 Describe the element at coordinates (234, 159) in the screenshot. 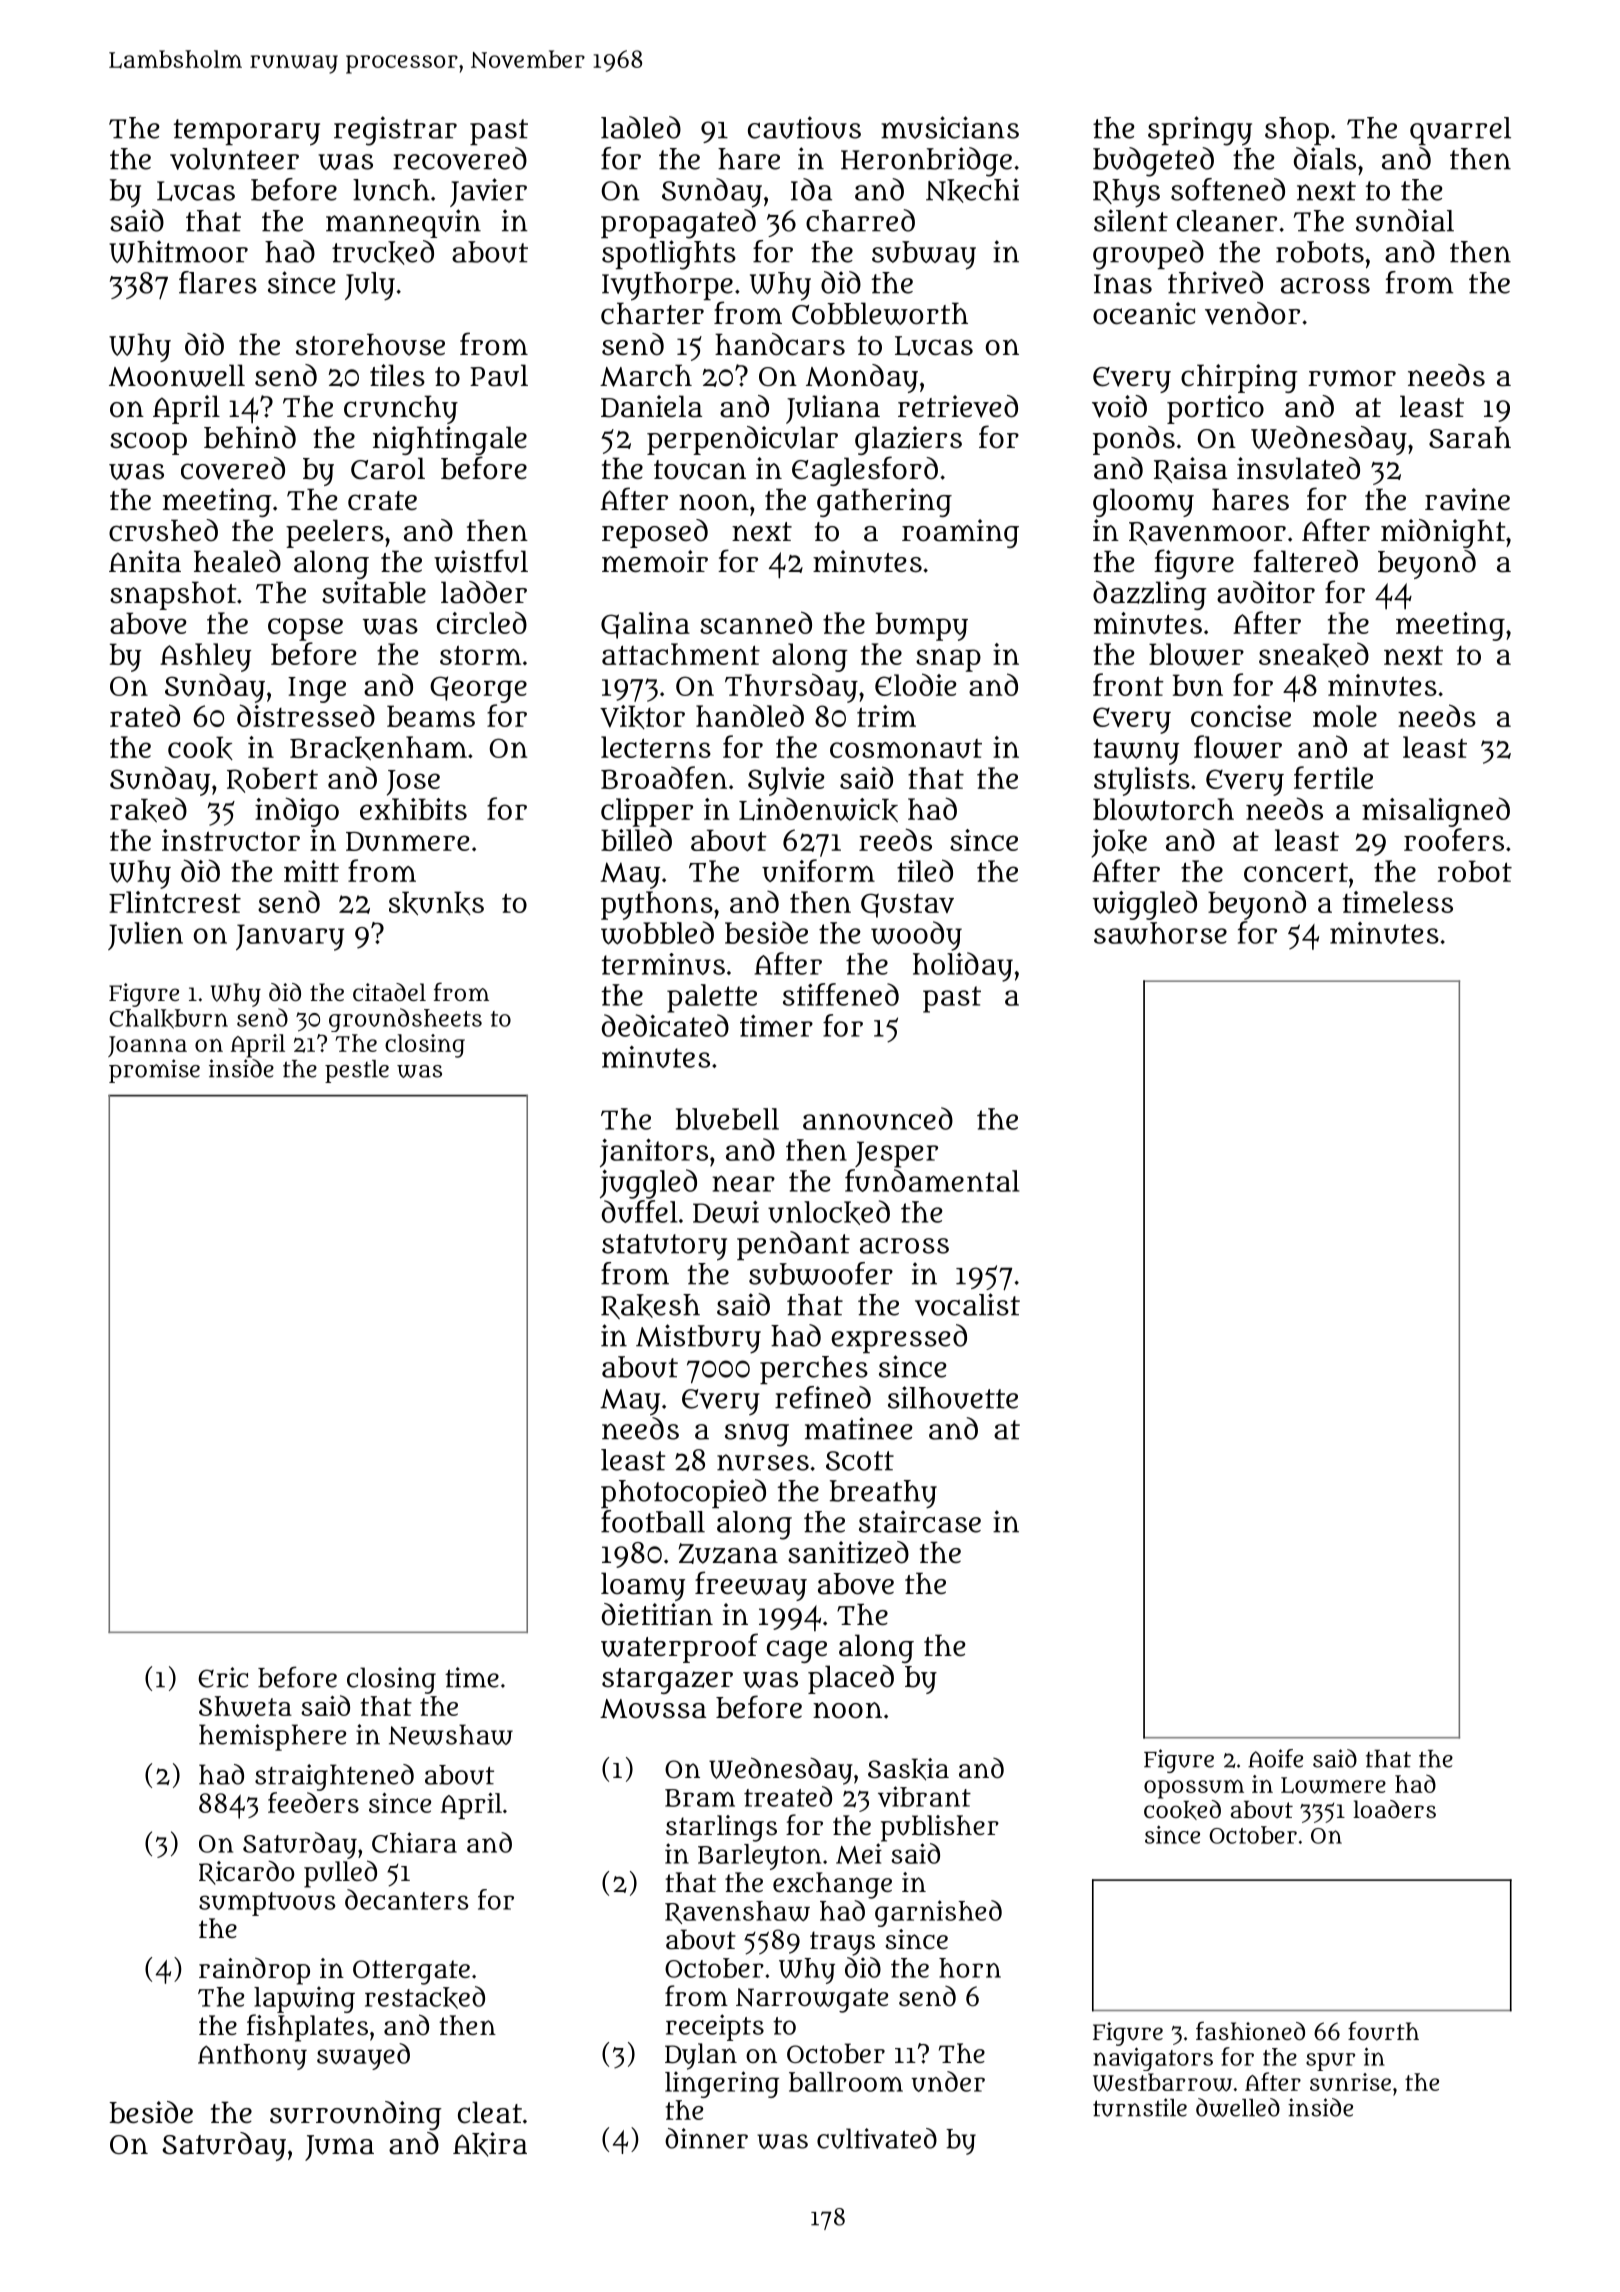

I see `volunteer` at that location.
